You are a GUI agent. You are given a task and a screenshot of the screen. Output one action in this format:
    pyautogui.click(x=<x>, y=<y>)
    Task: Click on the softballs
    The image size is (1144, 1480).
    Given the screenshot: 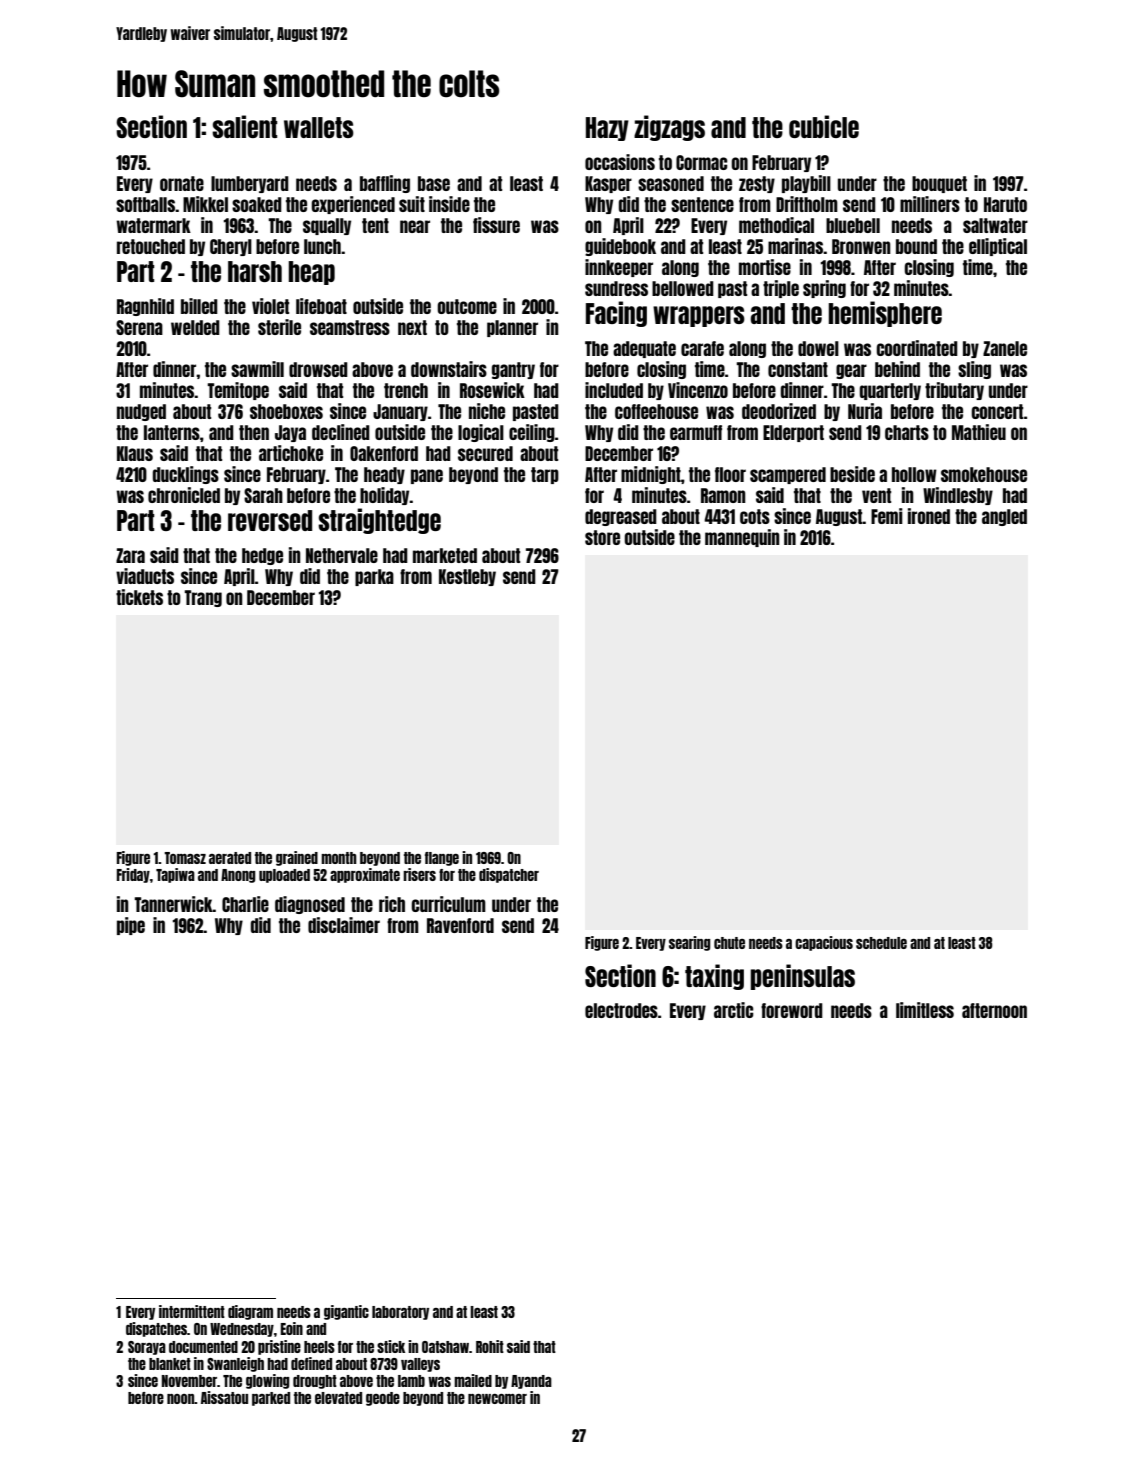 What is the action you would take?
    pyautogui.click(x=145, y=204)
